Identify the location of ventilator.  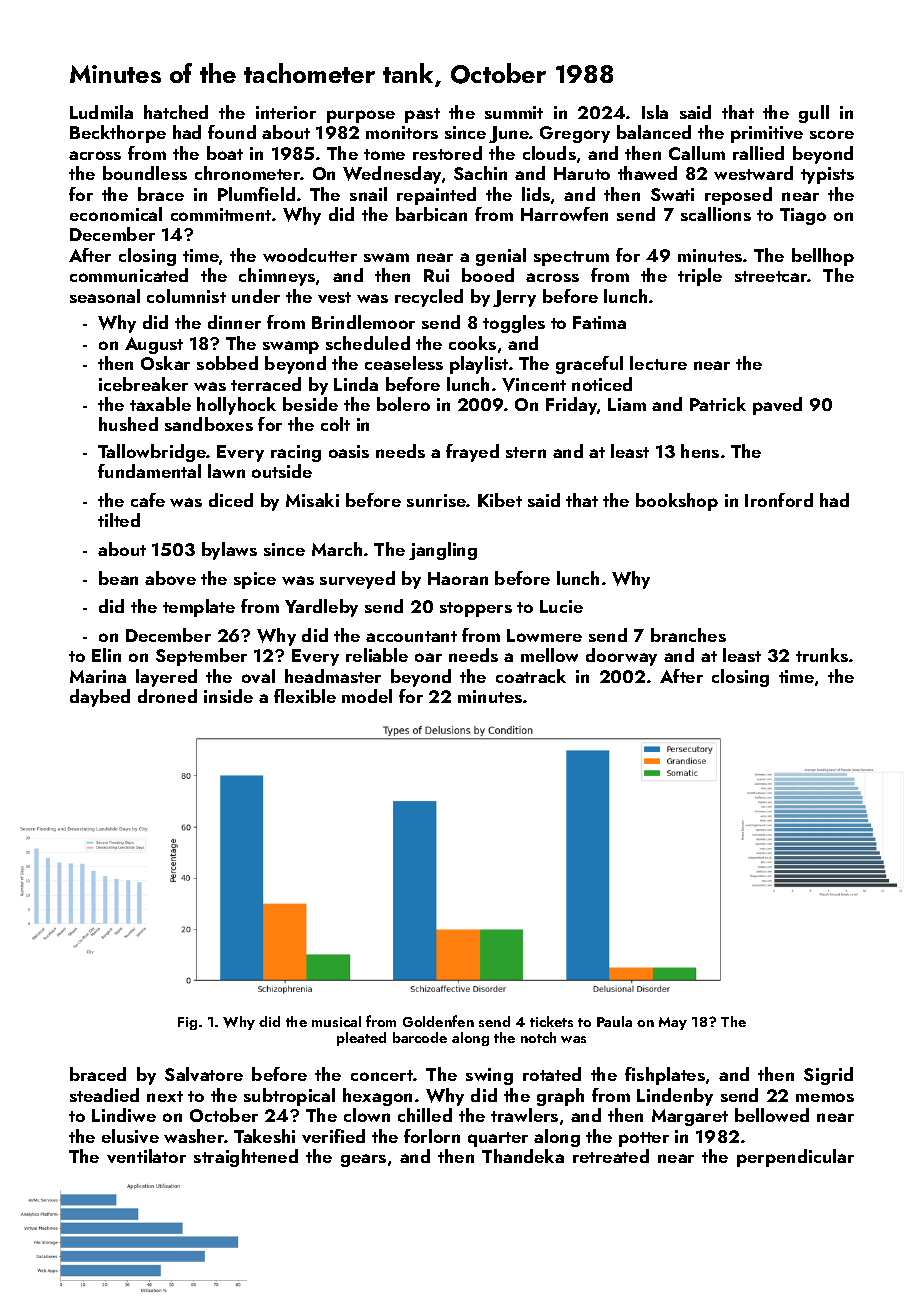
(146, 1156).
